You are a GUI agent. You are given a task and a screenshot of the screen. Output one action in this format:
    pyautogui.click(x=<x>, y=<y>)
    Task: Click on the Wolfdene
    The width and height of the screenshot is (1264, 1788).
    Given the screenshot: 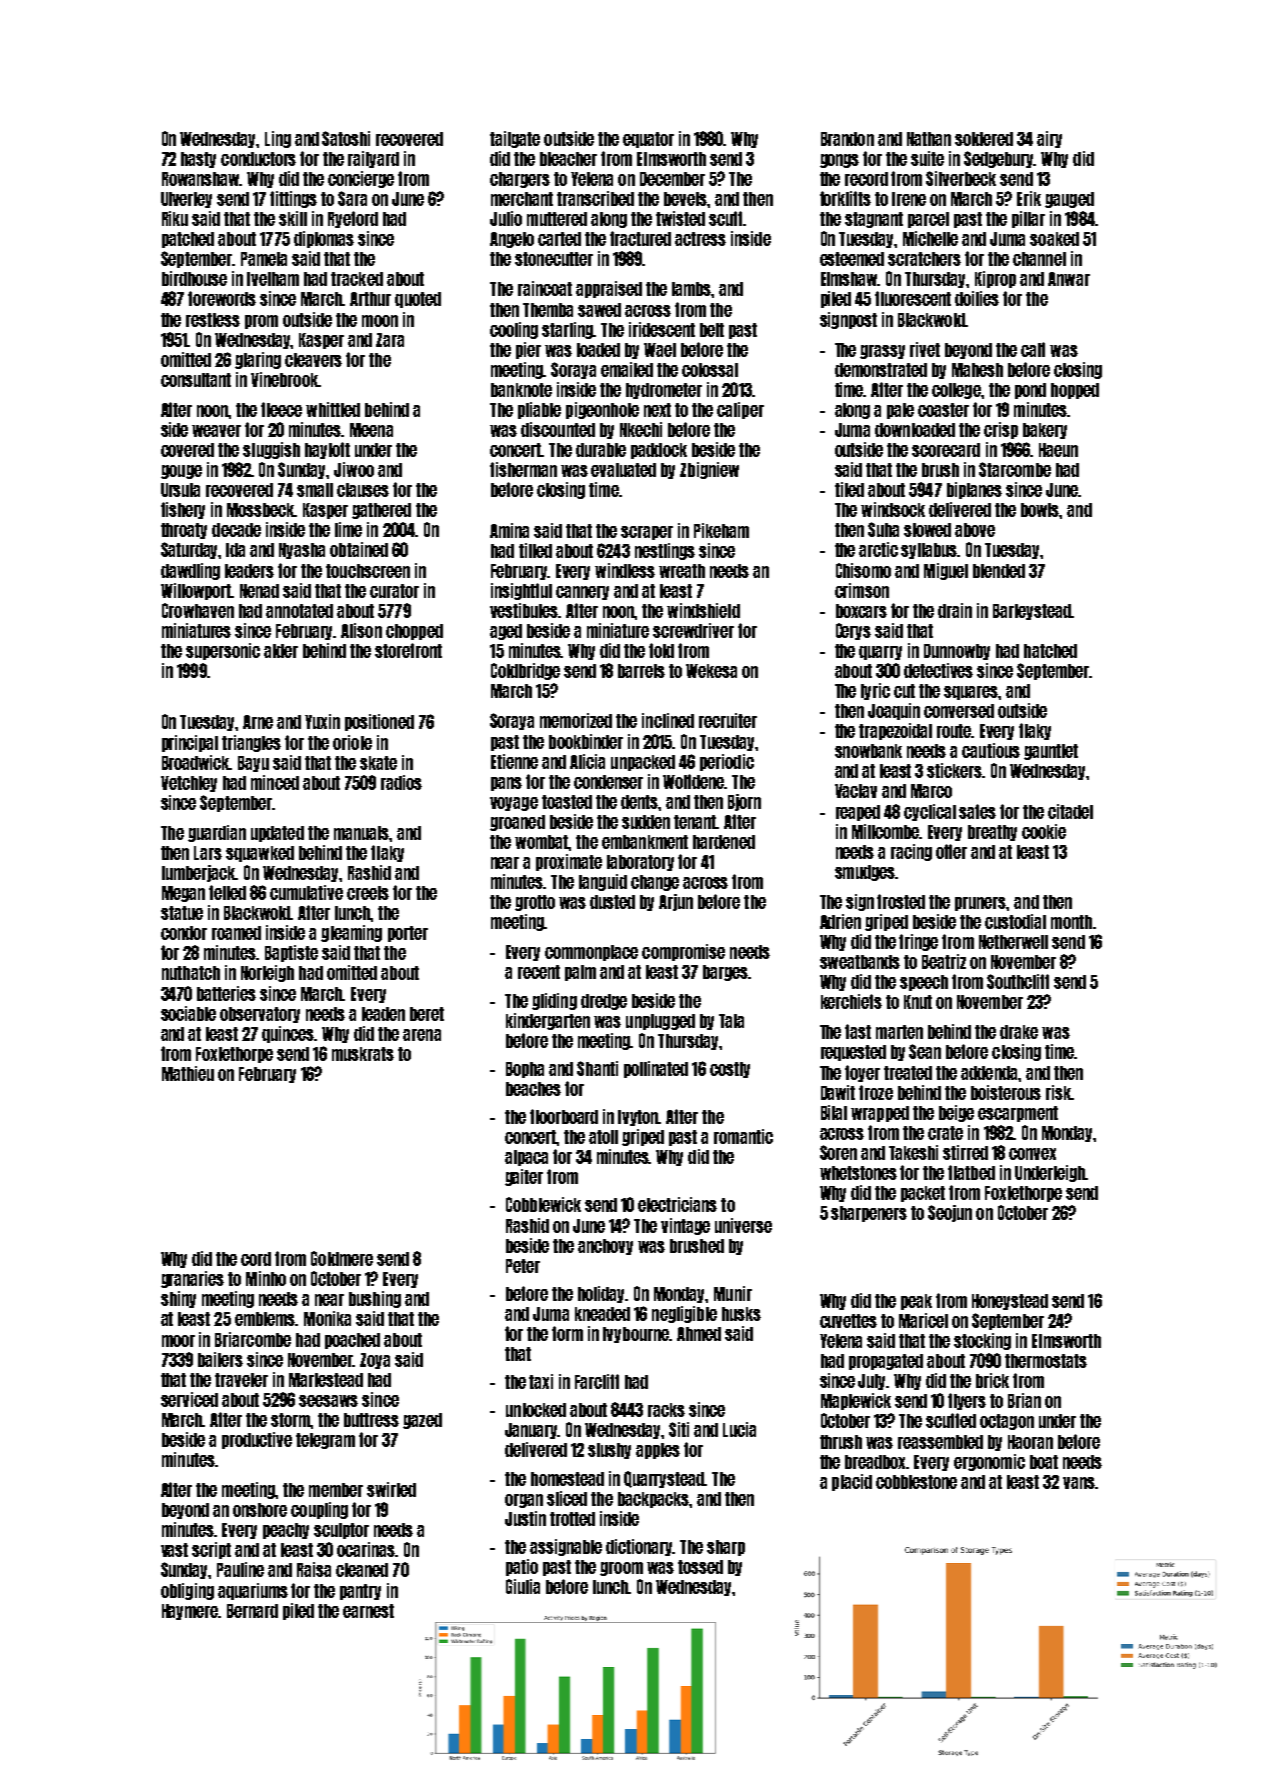 What is the action you would take?
    pyautogui.click(x=694, y=781)
